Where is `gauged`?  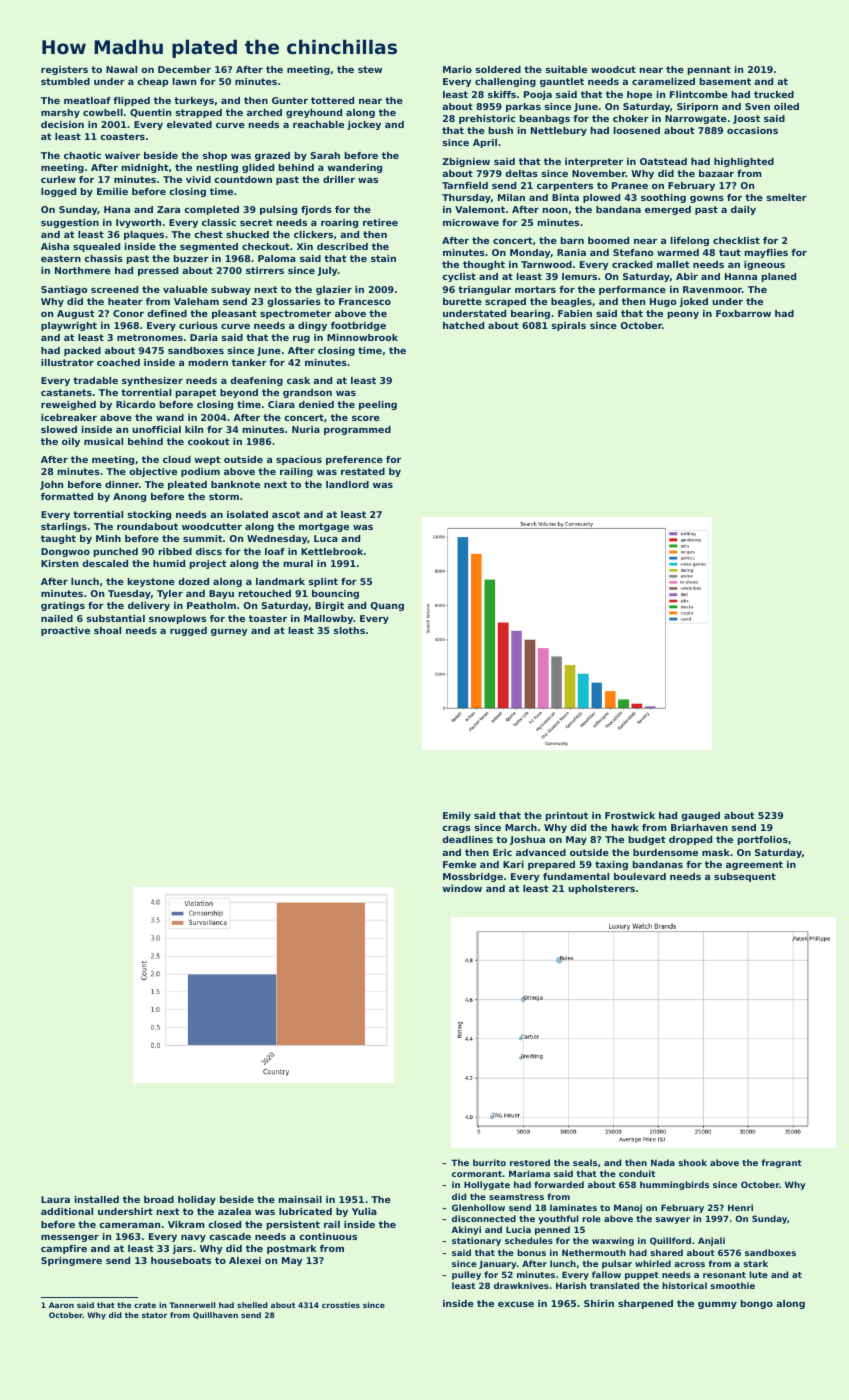
gauged is located at coordinates (700, 816).
